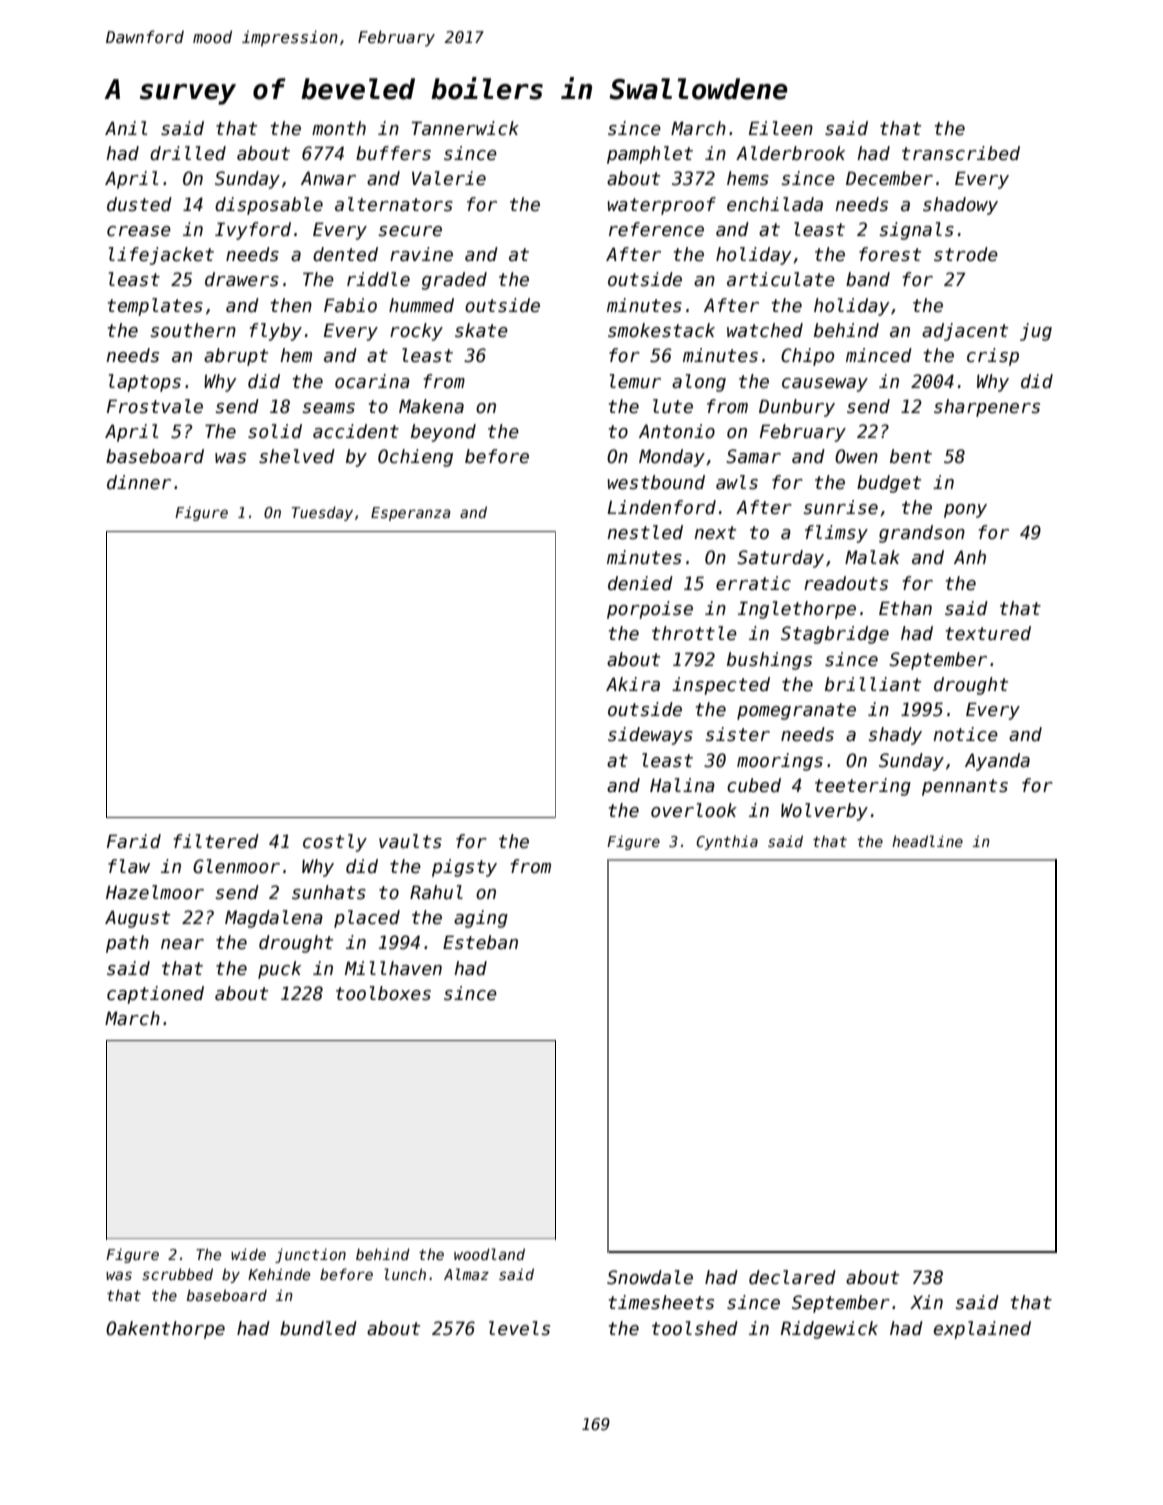 The width and height of the document is (1163, 1505). Describe the element at coordinates (650, 155) in the document. I see `pamphlet` at that location.
